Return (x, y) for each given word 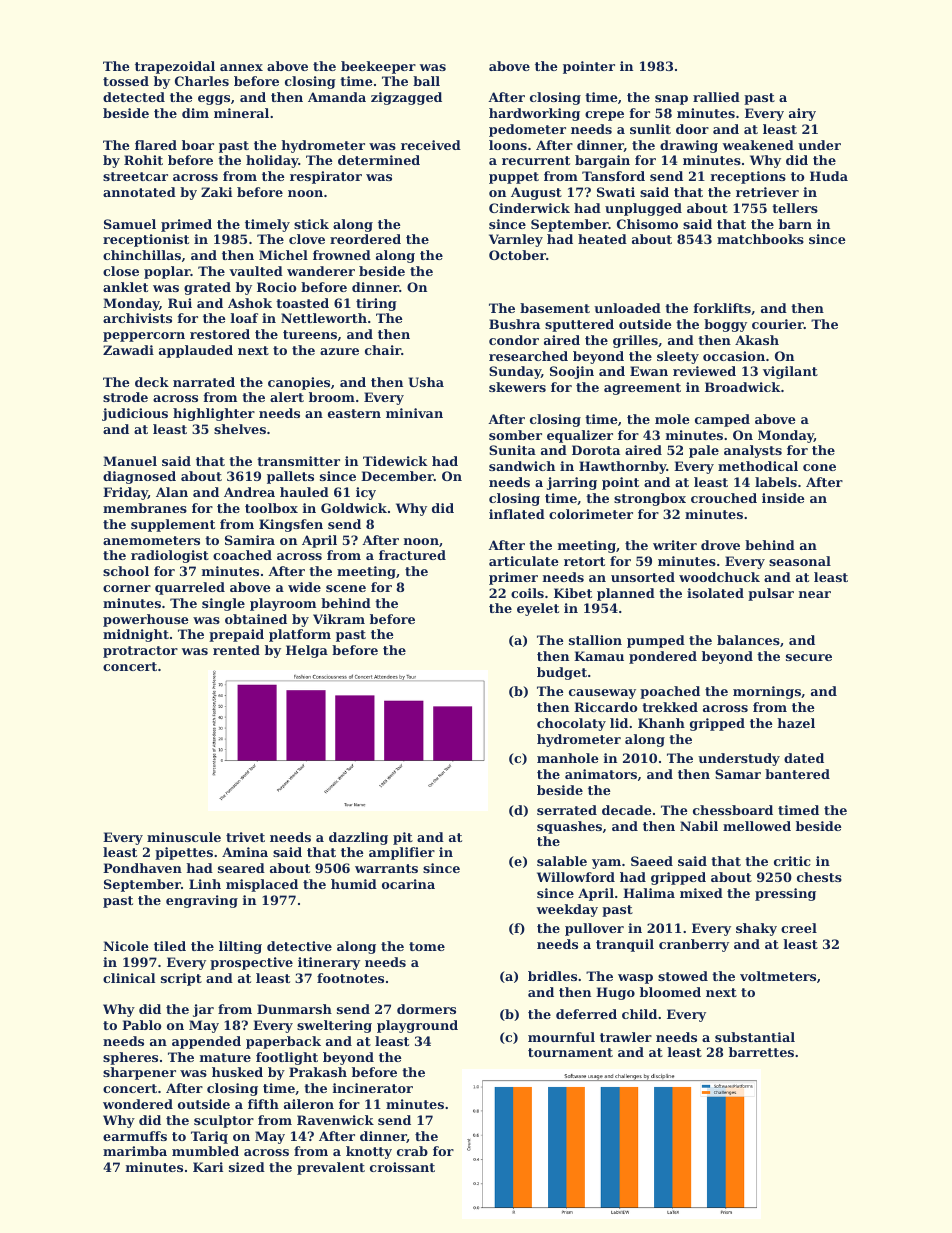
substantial (755, 1037)
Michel (283, 255)
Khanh (661, 723)
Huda (829, 176)
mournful (561, 1037)
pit (403, 838)
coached (242, 555)
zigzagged (406, 98)
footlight (287, 1058)
